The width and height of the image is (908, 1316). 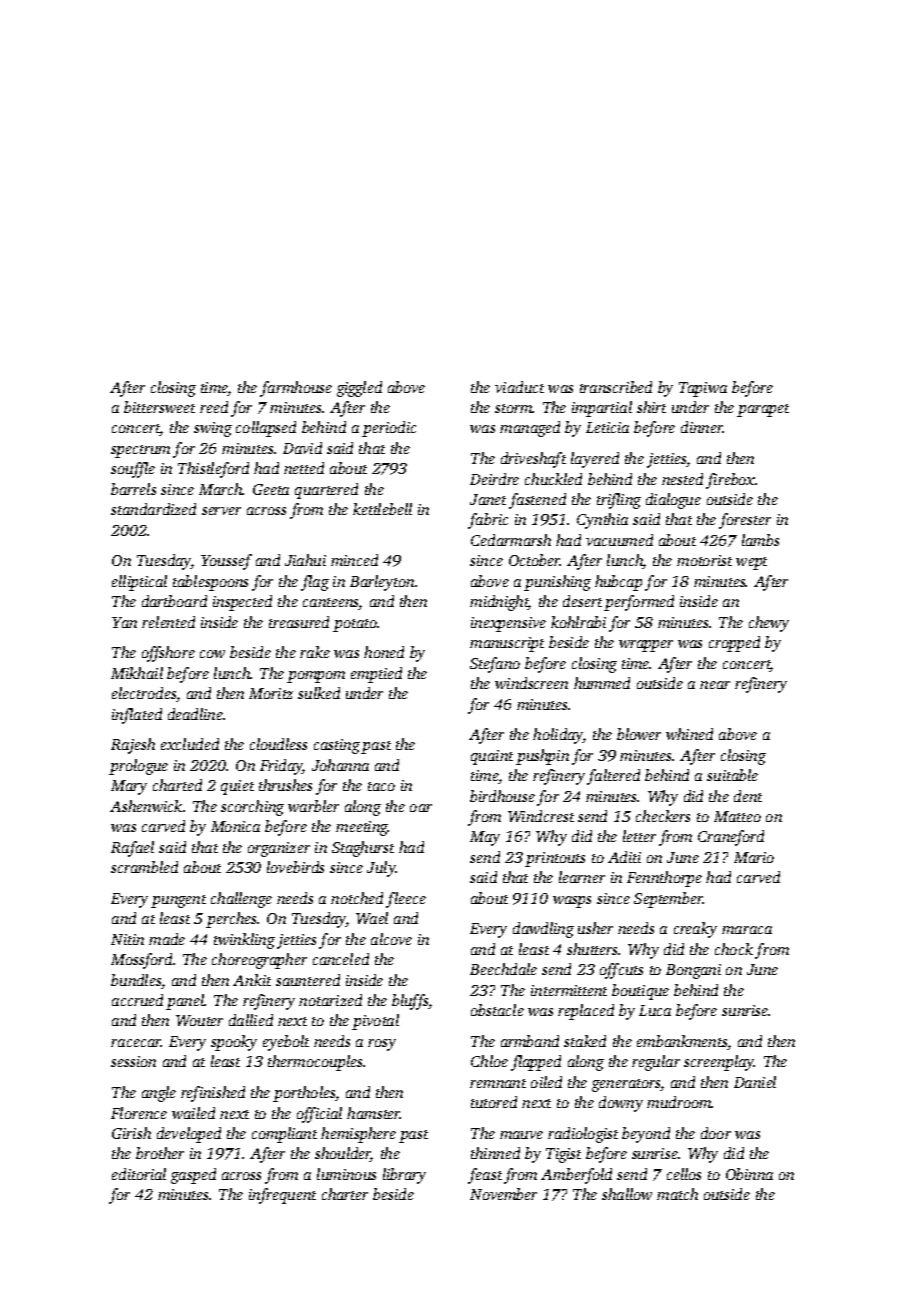 What do you see at coordinates (144, 867) in the image?
I see `scrambled` at bounding box center [144, 867].
